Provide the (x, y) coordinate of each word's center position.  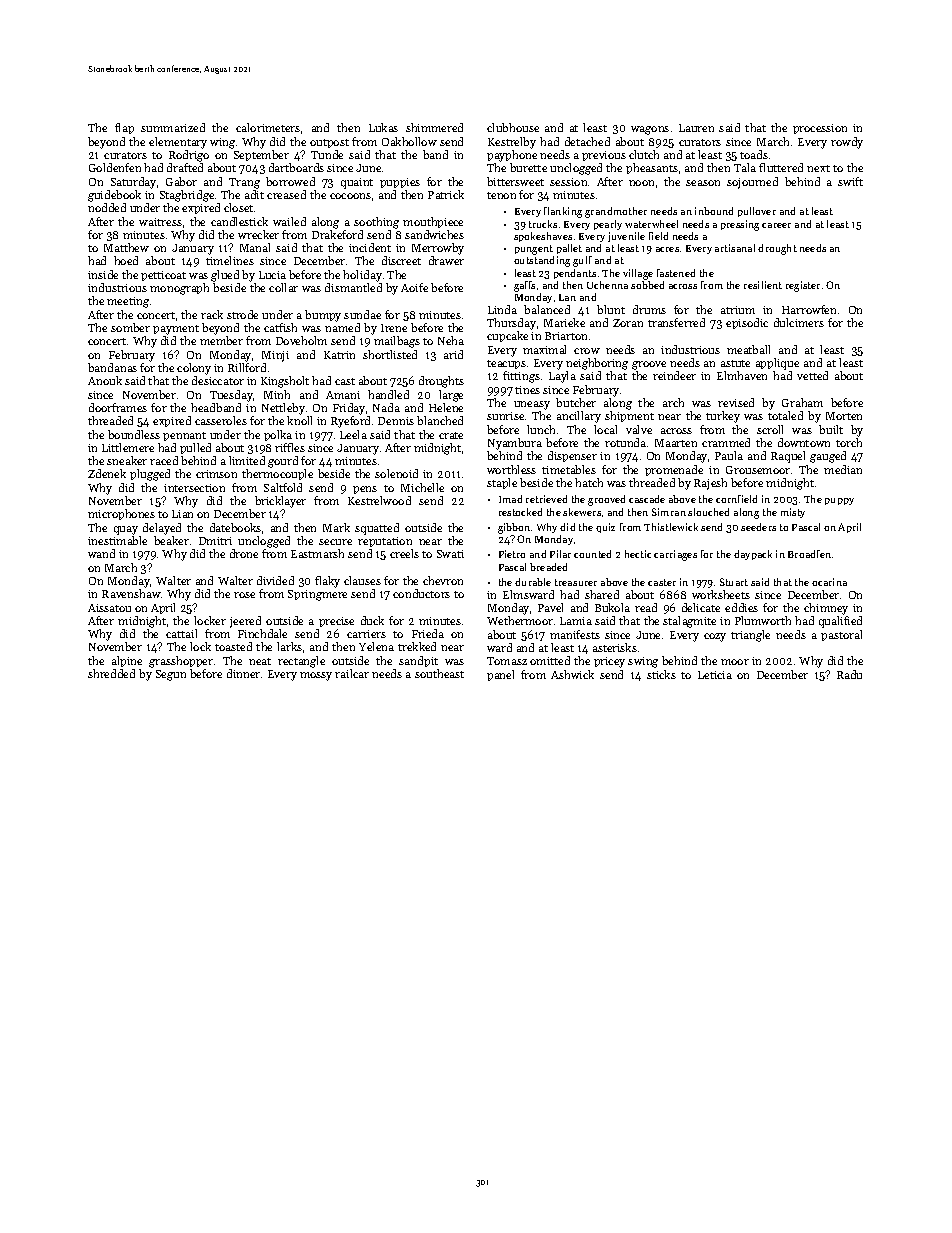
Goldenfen (115, 167)
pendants (575, 274)
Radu (849, 674)
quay (126, 530)
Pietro (512, 554)
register (803, 286)
